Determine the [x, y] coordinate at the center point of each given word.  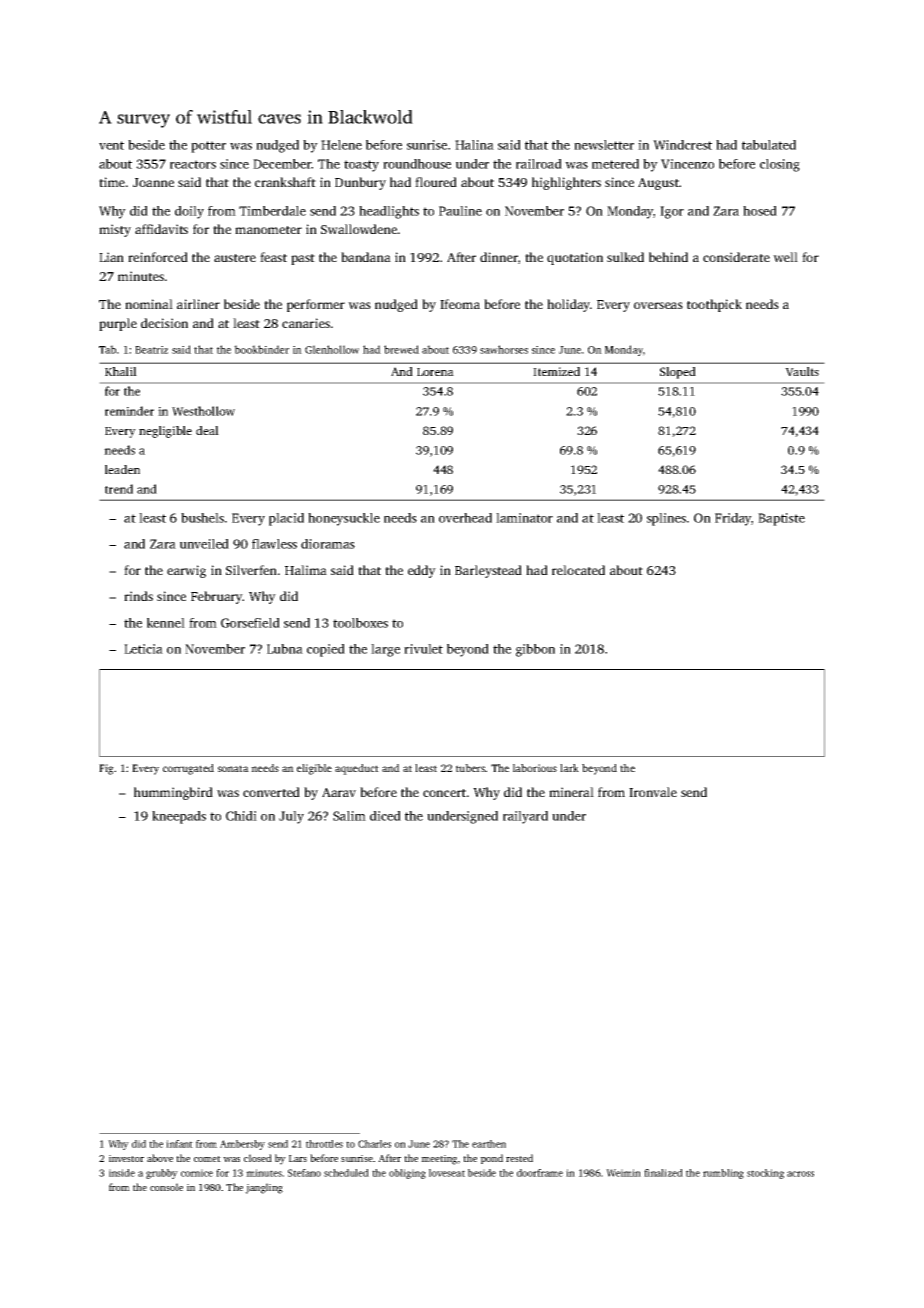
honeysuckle [344, 519]
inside [122, 1173]
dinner [499, 257]
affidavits [161, 229]
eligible [314, 769]
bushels [202, 518]
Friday [733, 519]
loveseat [447, 1173]
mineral [571, 792]
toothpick [714, 305]
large [385, 650]
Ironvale [653, 792]
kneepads [179, 817]
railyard [525, 817]
